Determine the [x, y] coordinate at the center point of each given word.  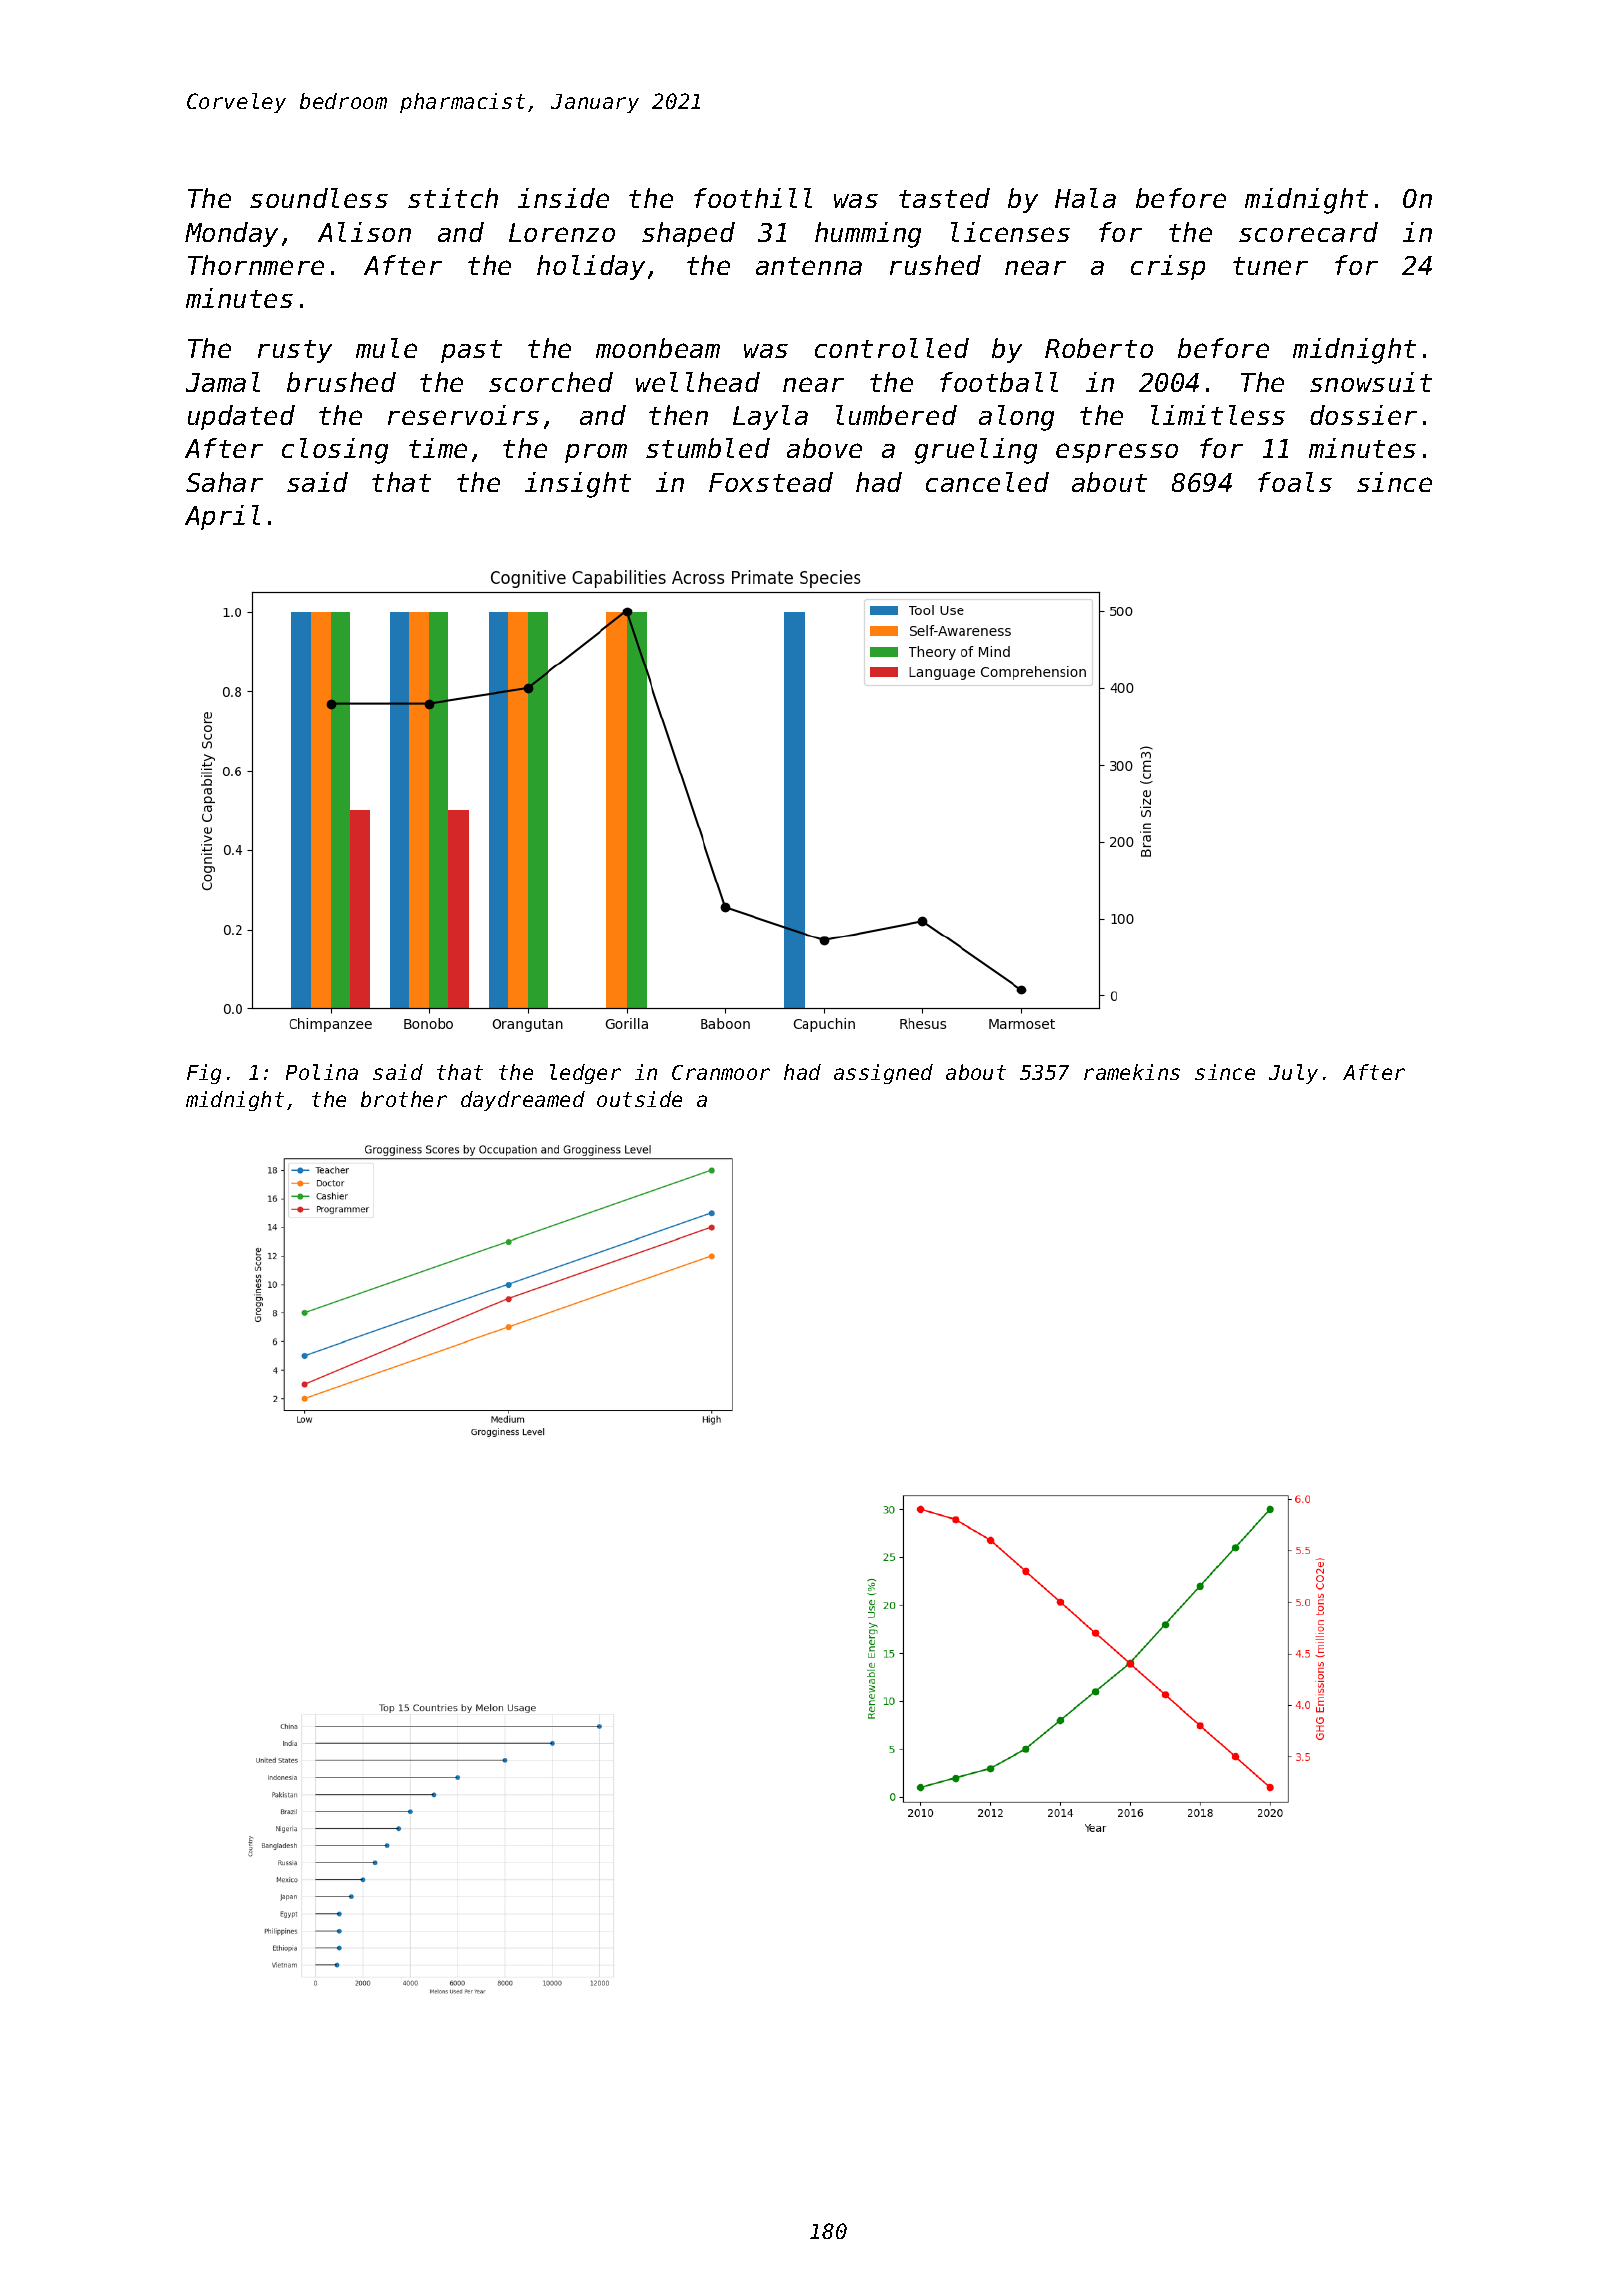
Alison [364, 232]
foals [1295, 482]
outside [639, 1099]
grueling [976, 451]
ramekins [1132, 1072]
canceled [987, 482]
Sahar [224, 482]
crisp [1168, 267]
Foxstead [771, 482]
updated [241, 417]
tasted [944, 198]
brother [404, 1099]
